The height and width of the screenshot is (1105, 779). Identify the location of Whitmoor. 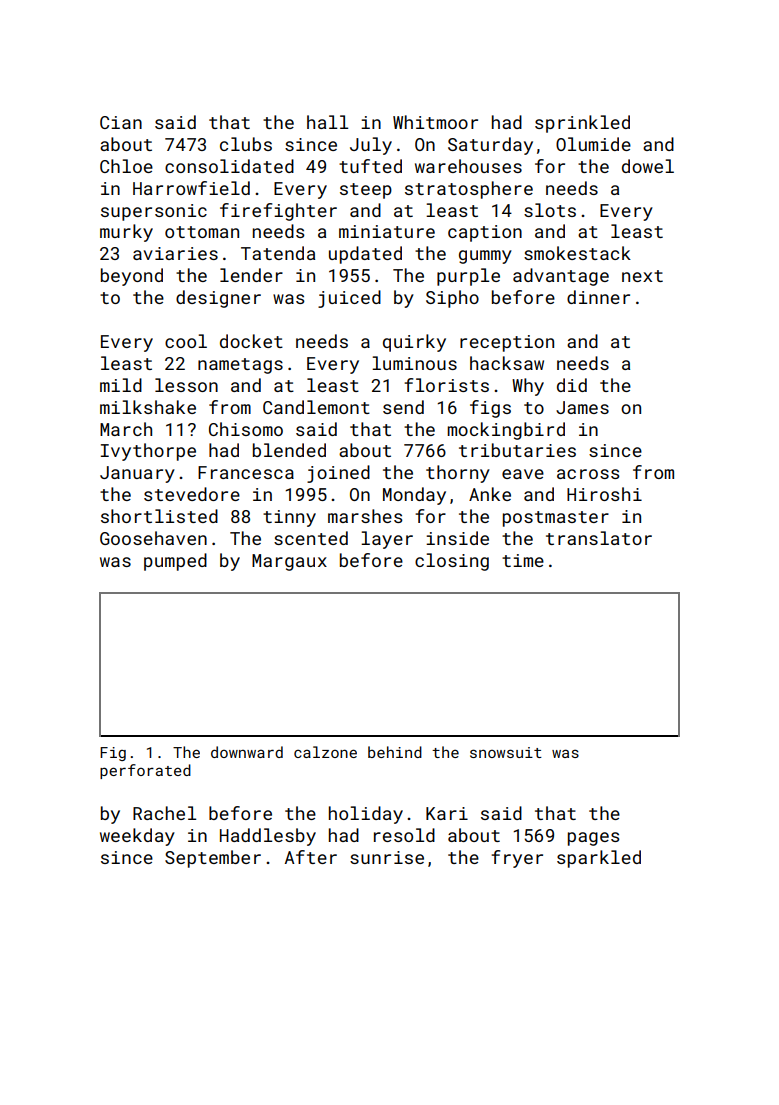
(435, 122).
